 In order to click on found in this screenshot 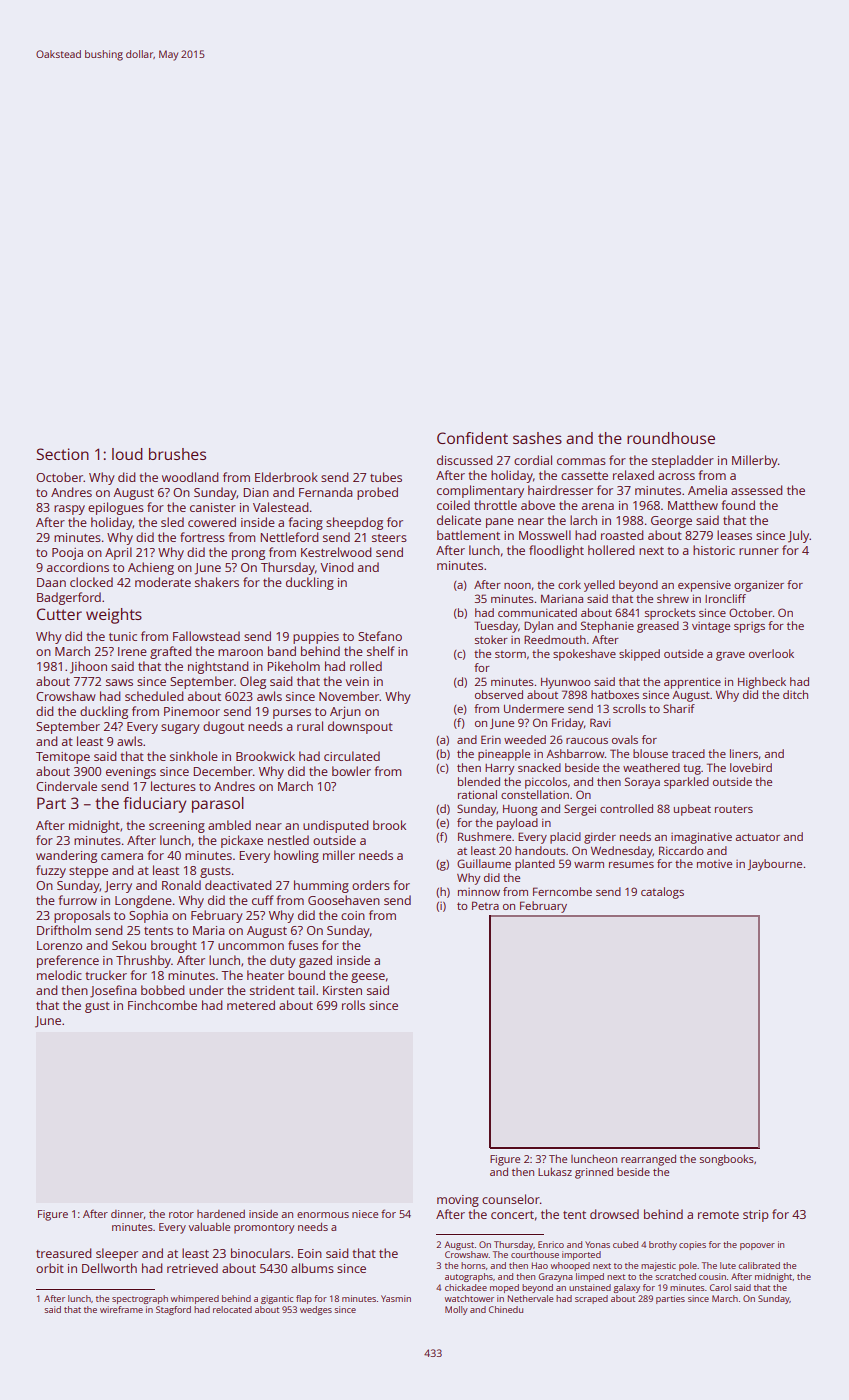, I will do `click(738, 505)`.
